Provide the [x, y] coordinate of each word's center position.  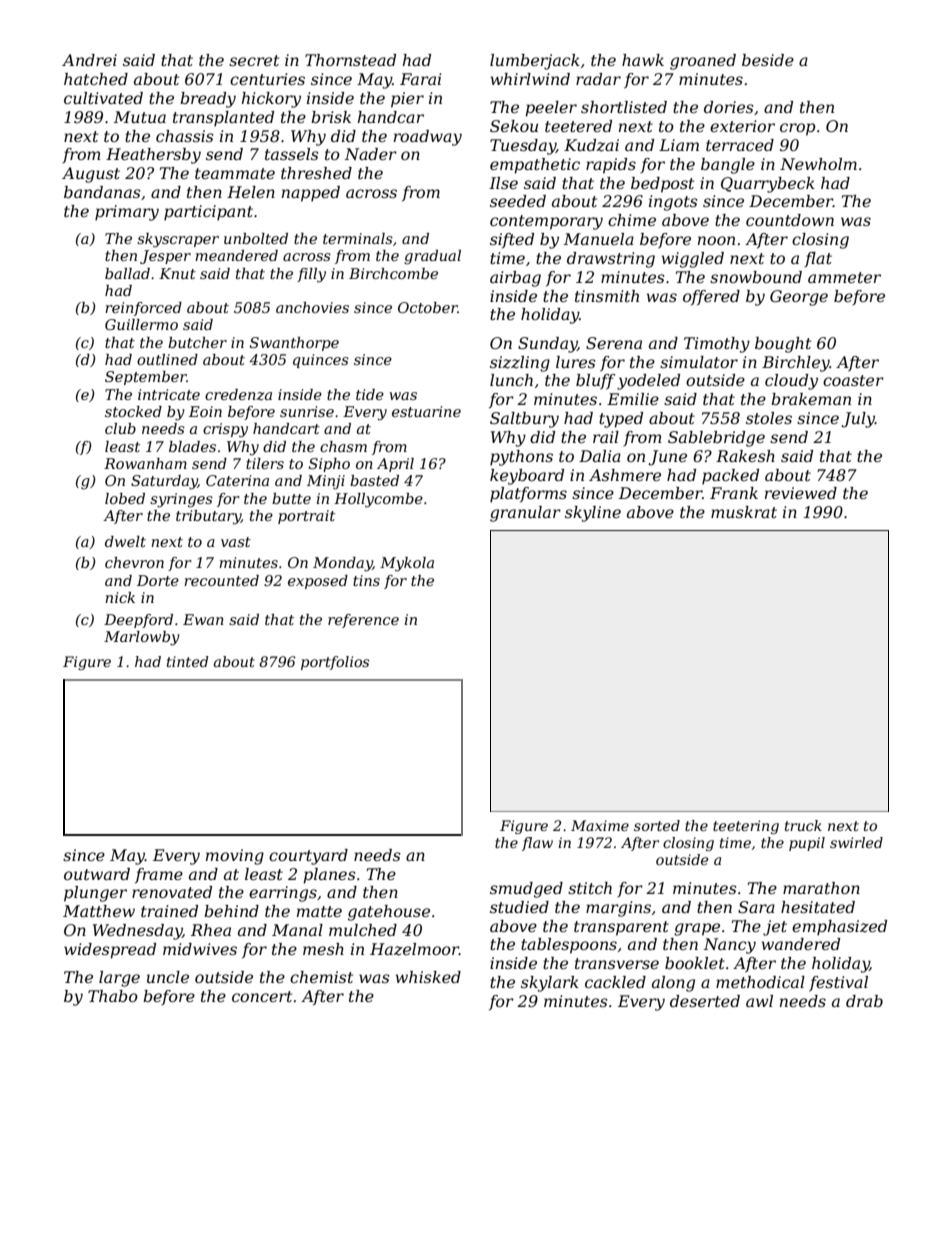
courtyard [308, 857]
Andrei [89, 60]
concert [262, 996]
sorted [657, 825]
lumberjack [535, 62]
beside [768, 60]
